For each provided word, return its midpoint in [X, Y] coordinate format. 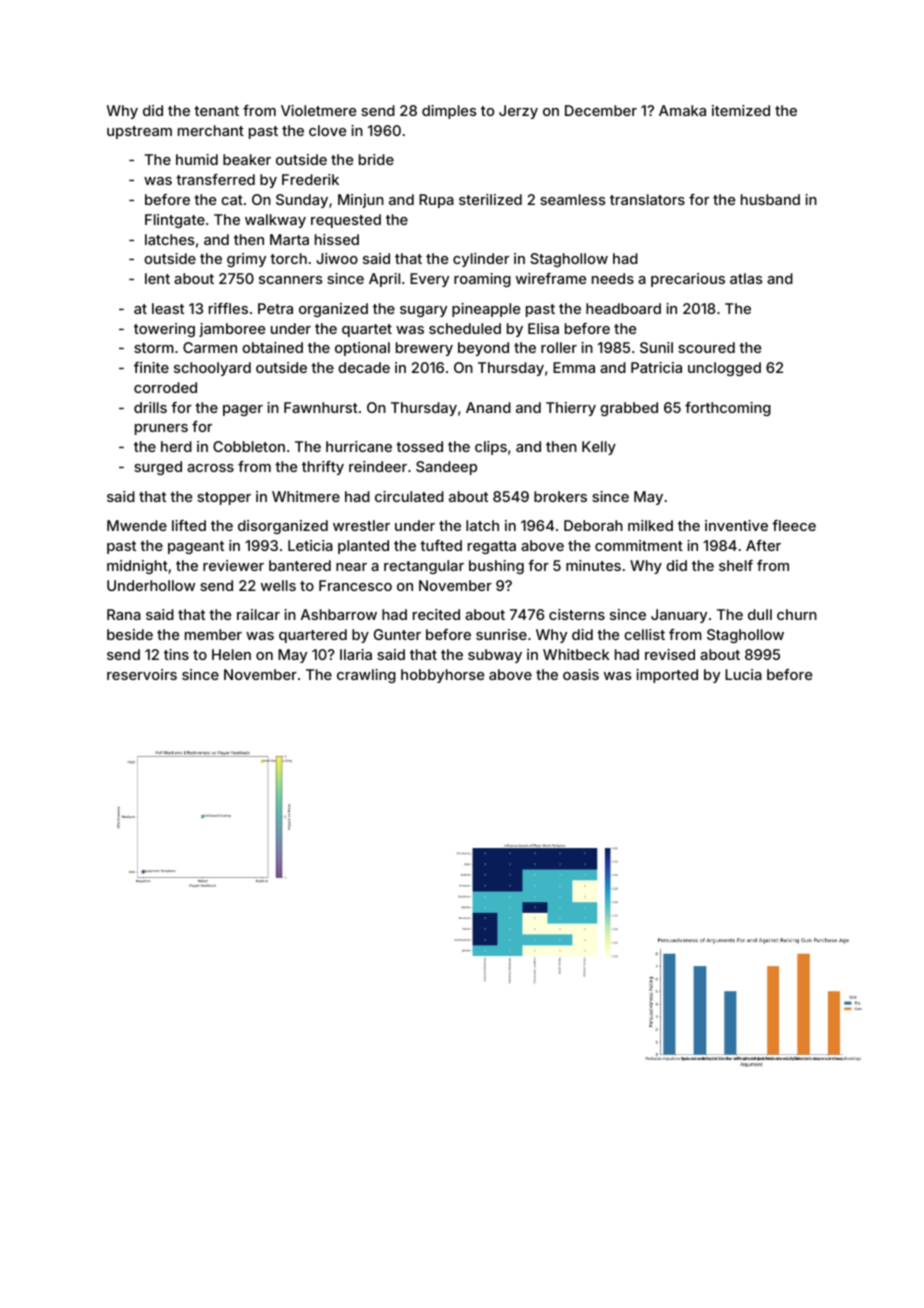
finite [151, 367]
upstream [139, 132]
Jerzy [518, 112]
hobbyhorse [442, 676]
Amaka [682, 110]
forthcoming [728, 409]
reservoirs [142, 674]
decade [364, 367]
